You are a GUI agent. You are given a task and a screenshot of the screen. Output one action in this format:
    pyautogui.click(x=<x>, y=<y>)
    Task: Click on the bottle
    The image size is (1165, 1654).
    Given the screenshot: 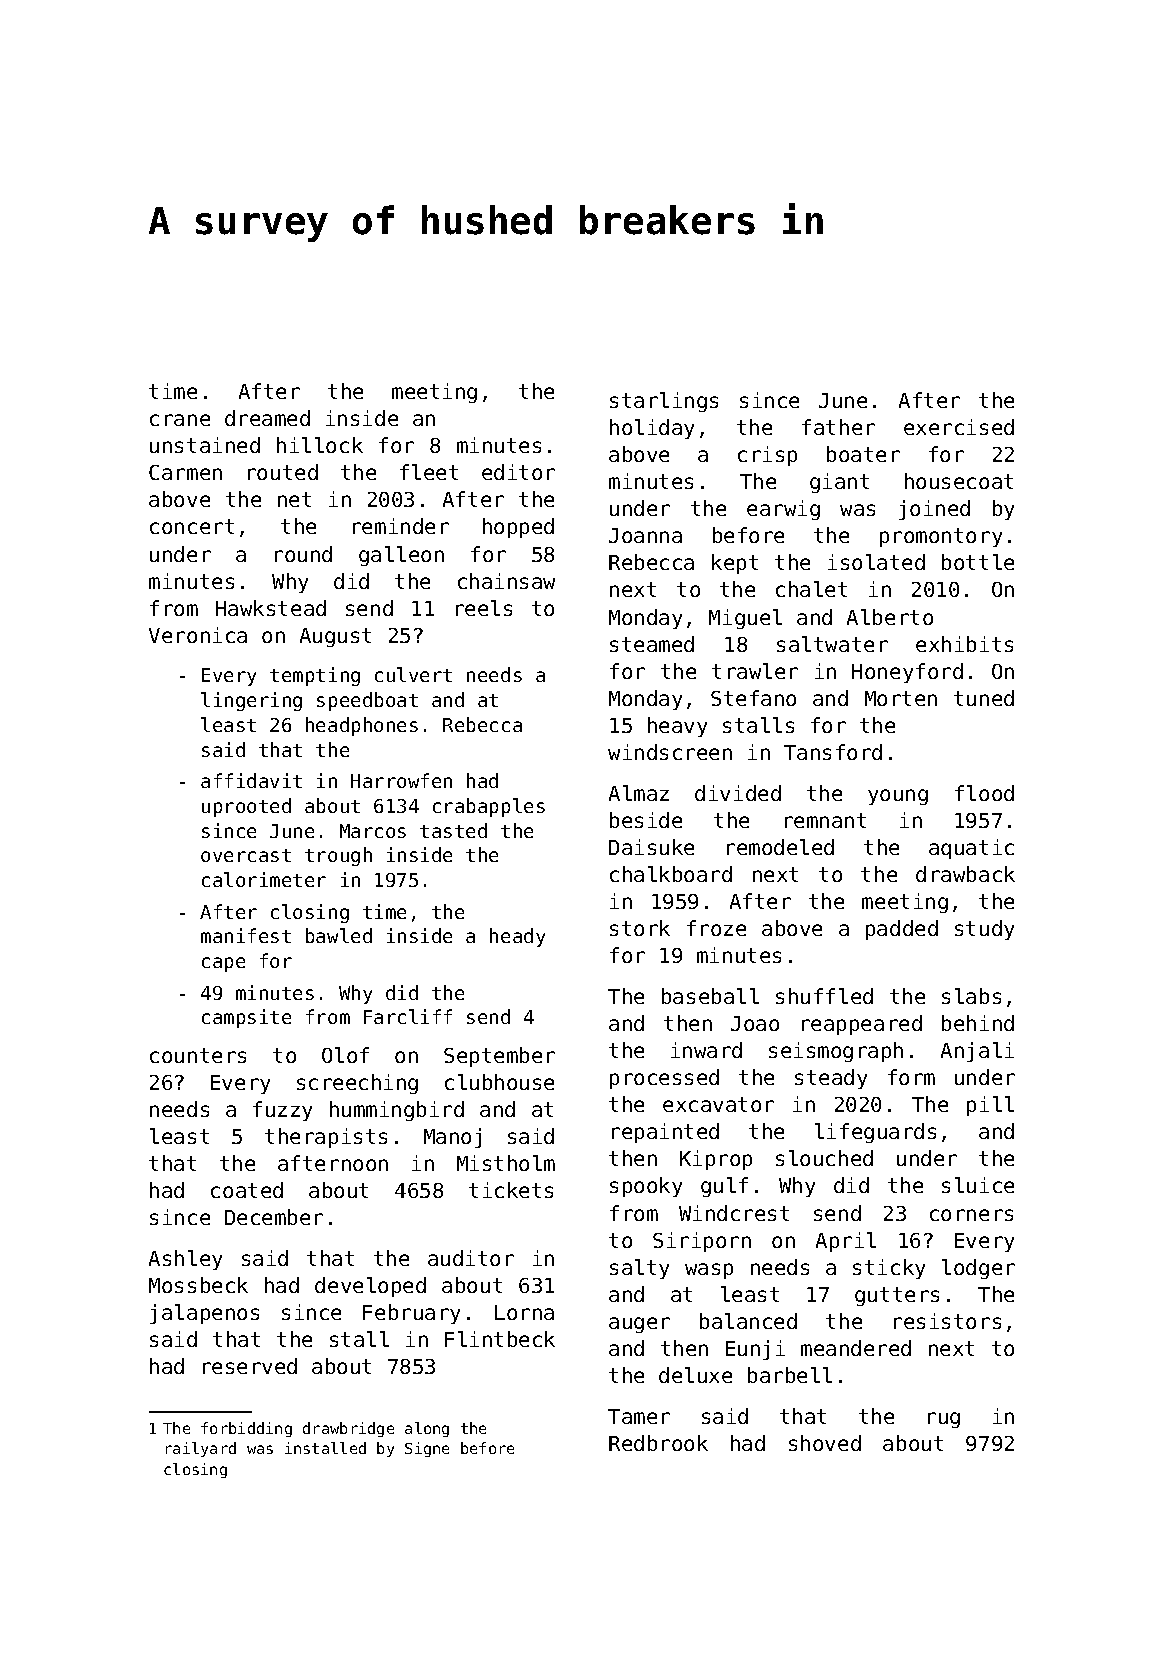 What is the action you would take?
    pyautogui.click(x=978, y=562)
